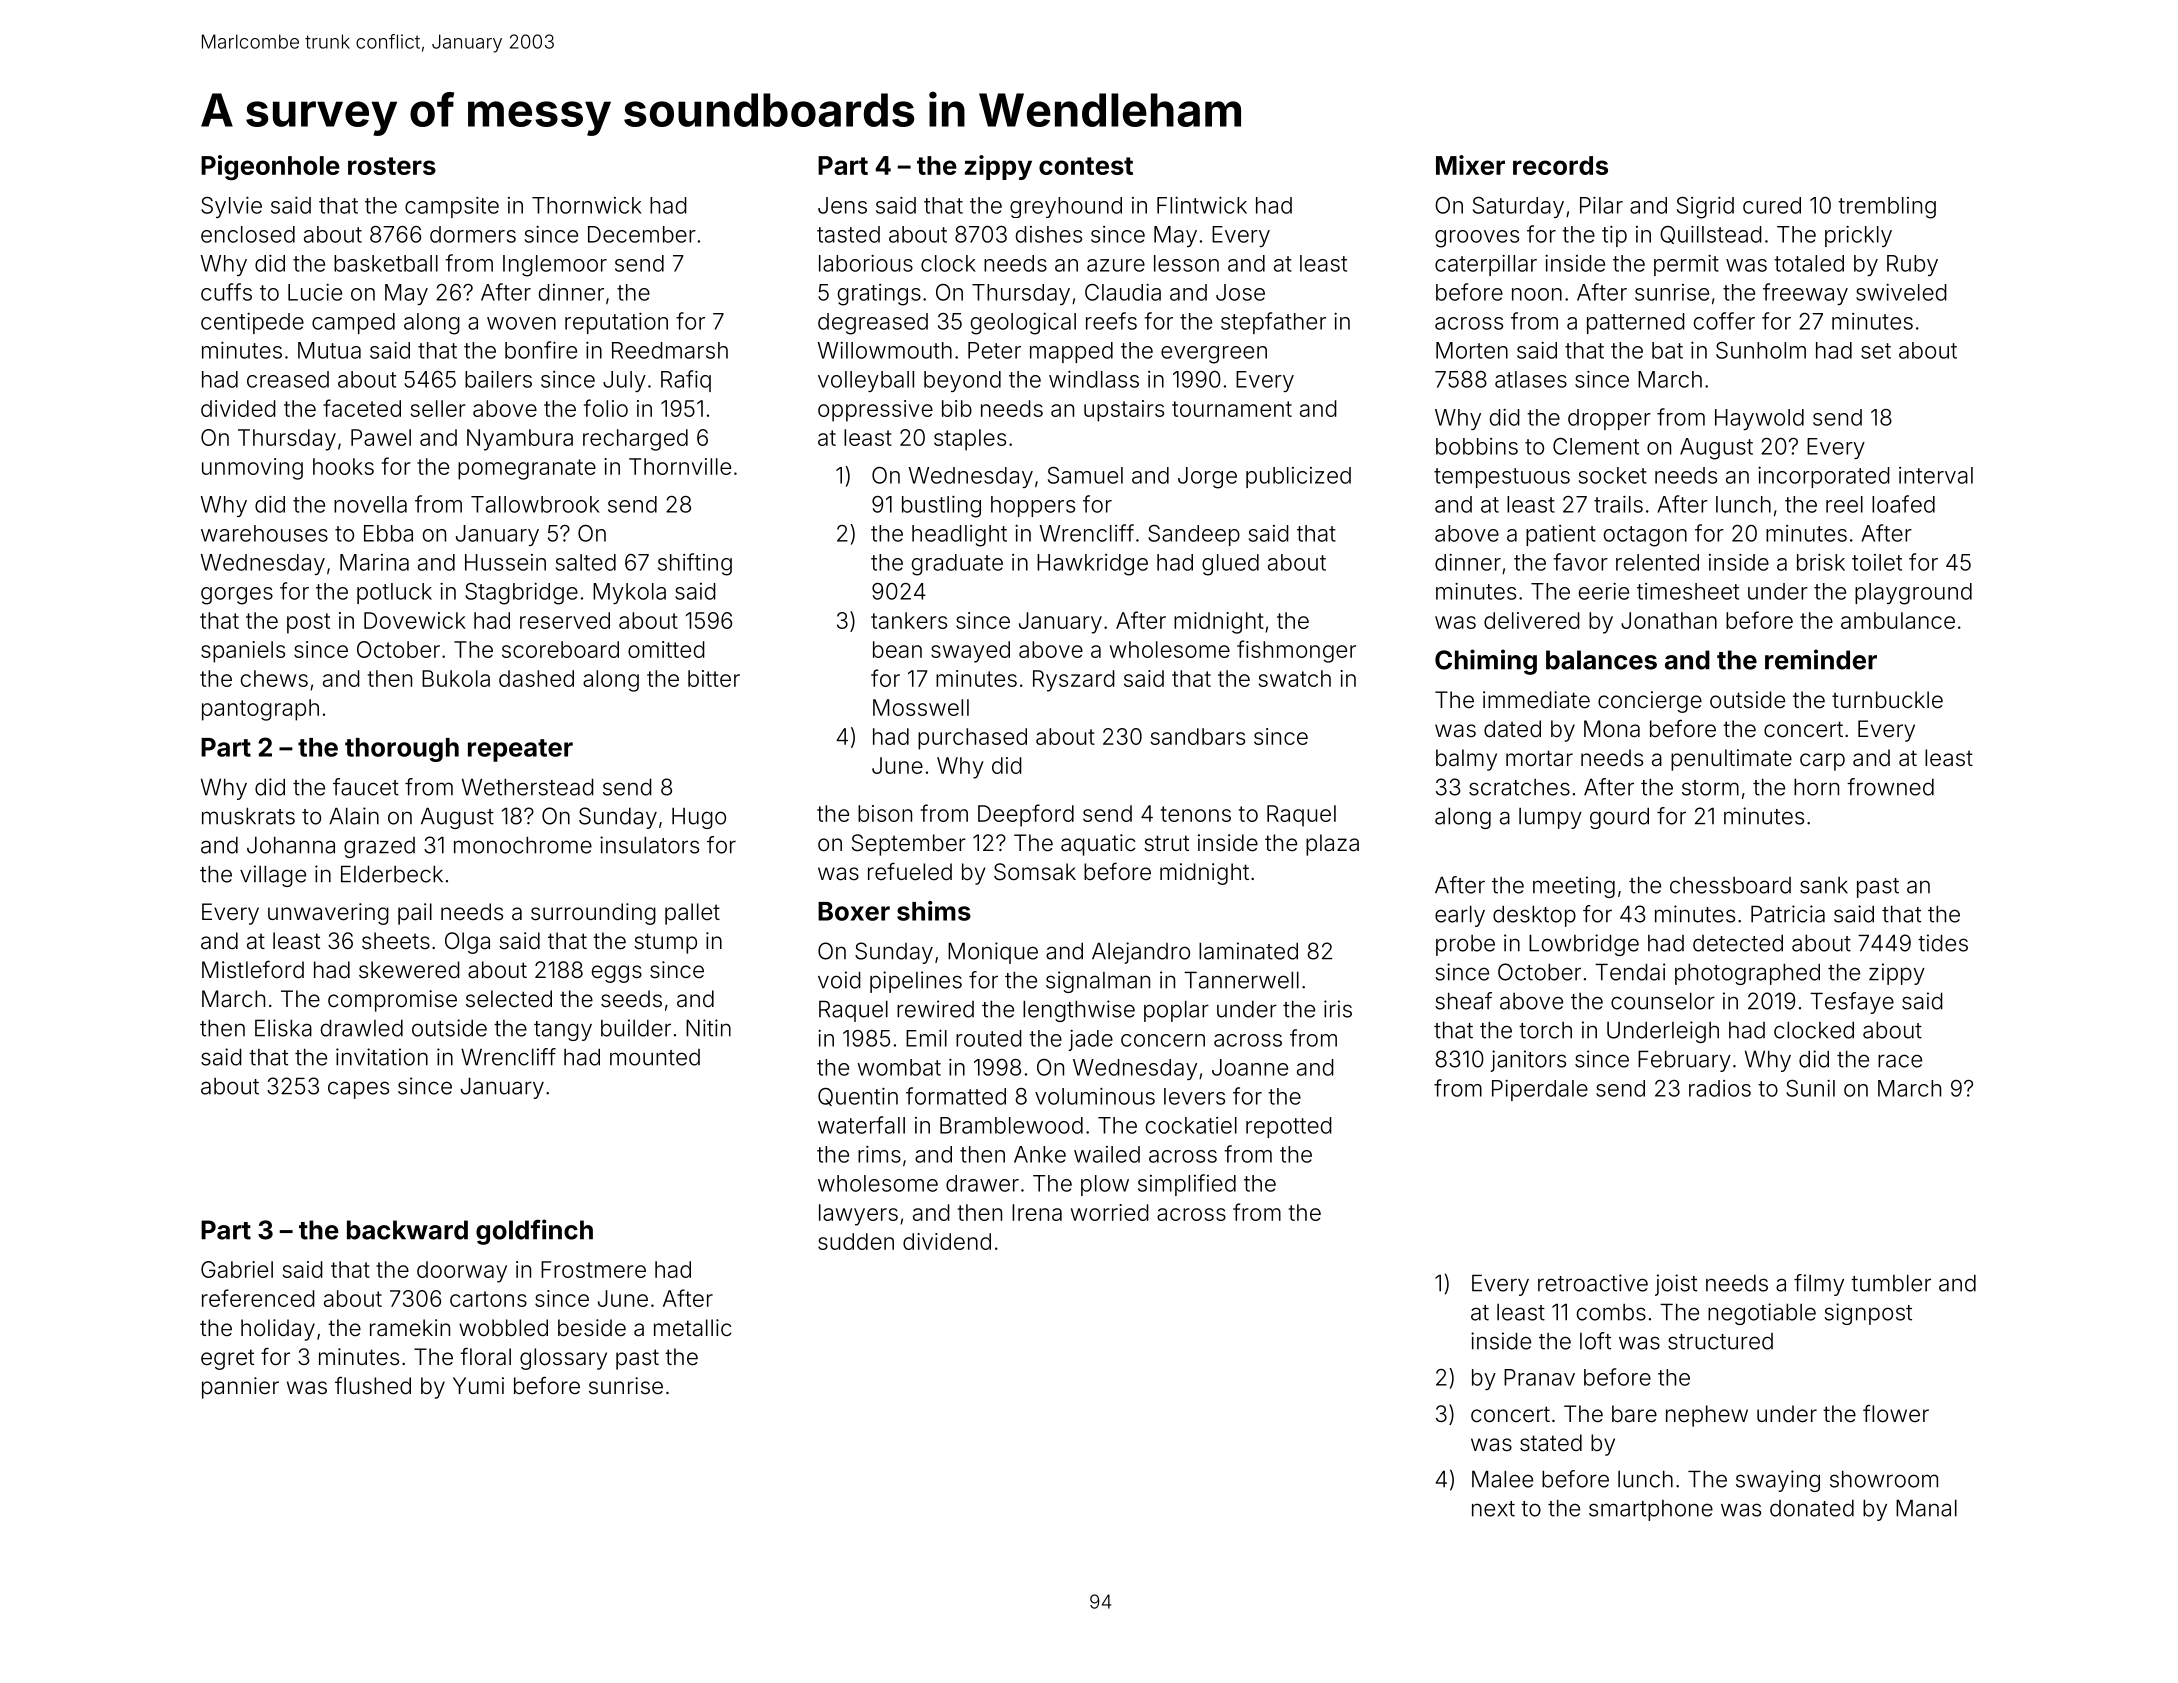 The width and height of the document is (2178, 1683). Describe the element at coordinates (1887, 208) in the document. I see `trembling` at that location.
